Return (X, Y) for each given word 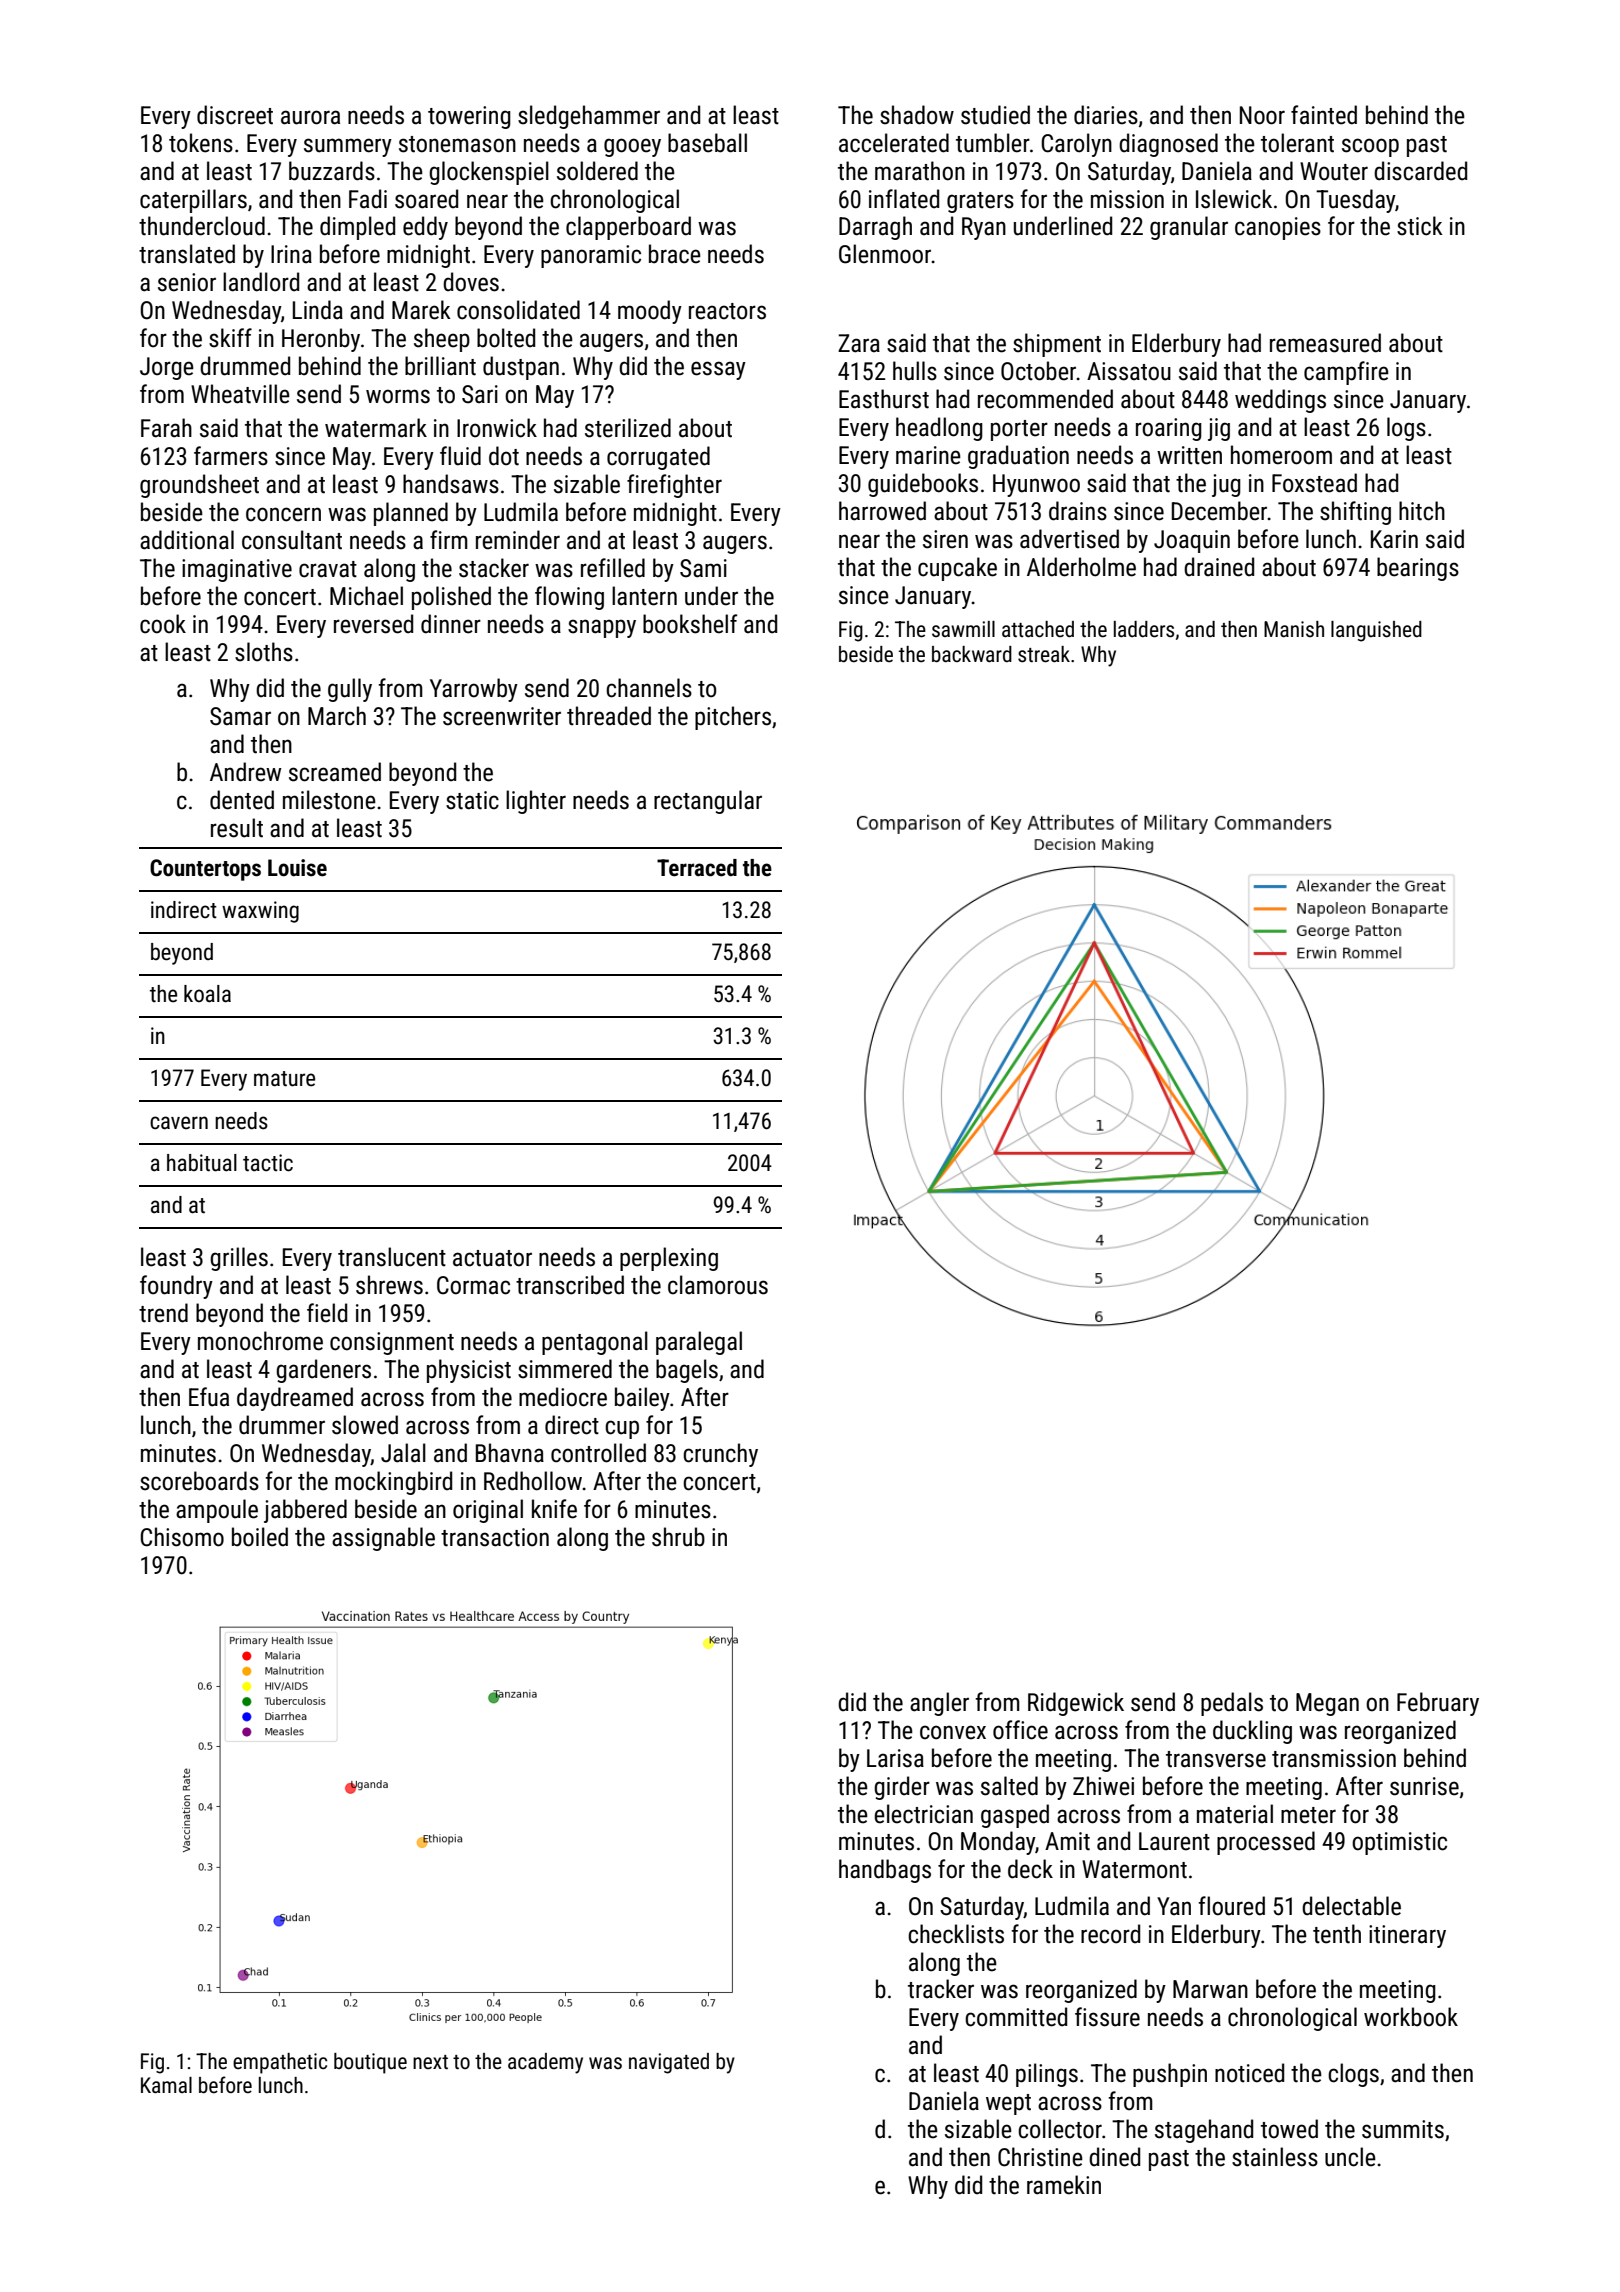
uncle (1350, 2157)
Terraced (697, 868)
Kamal (166, 2085)
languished (1376, 631)
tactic (268, 1163)
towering (469, 117)
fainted (1324, 115)
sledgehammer (589, 117)
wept (1008, 2104)
